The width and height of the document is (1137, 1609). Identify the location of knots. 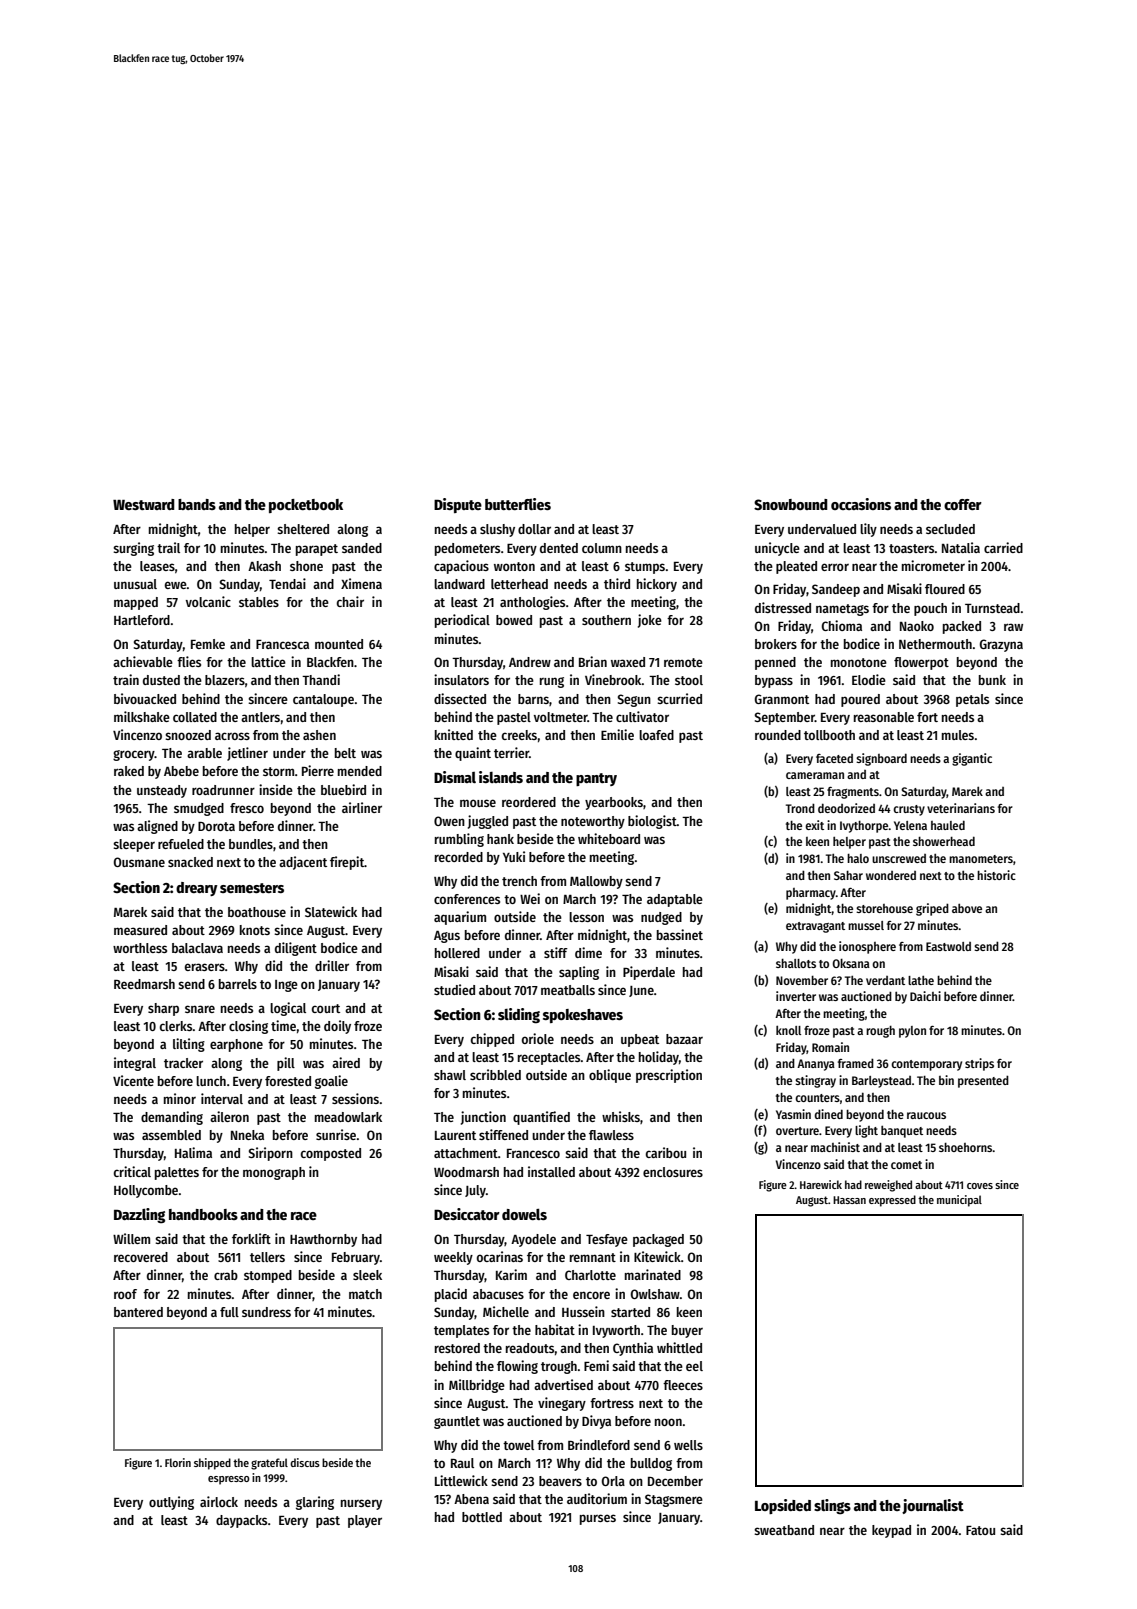
(255, 930).
